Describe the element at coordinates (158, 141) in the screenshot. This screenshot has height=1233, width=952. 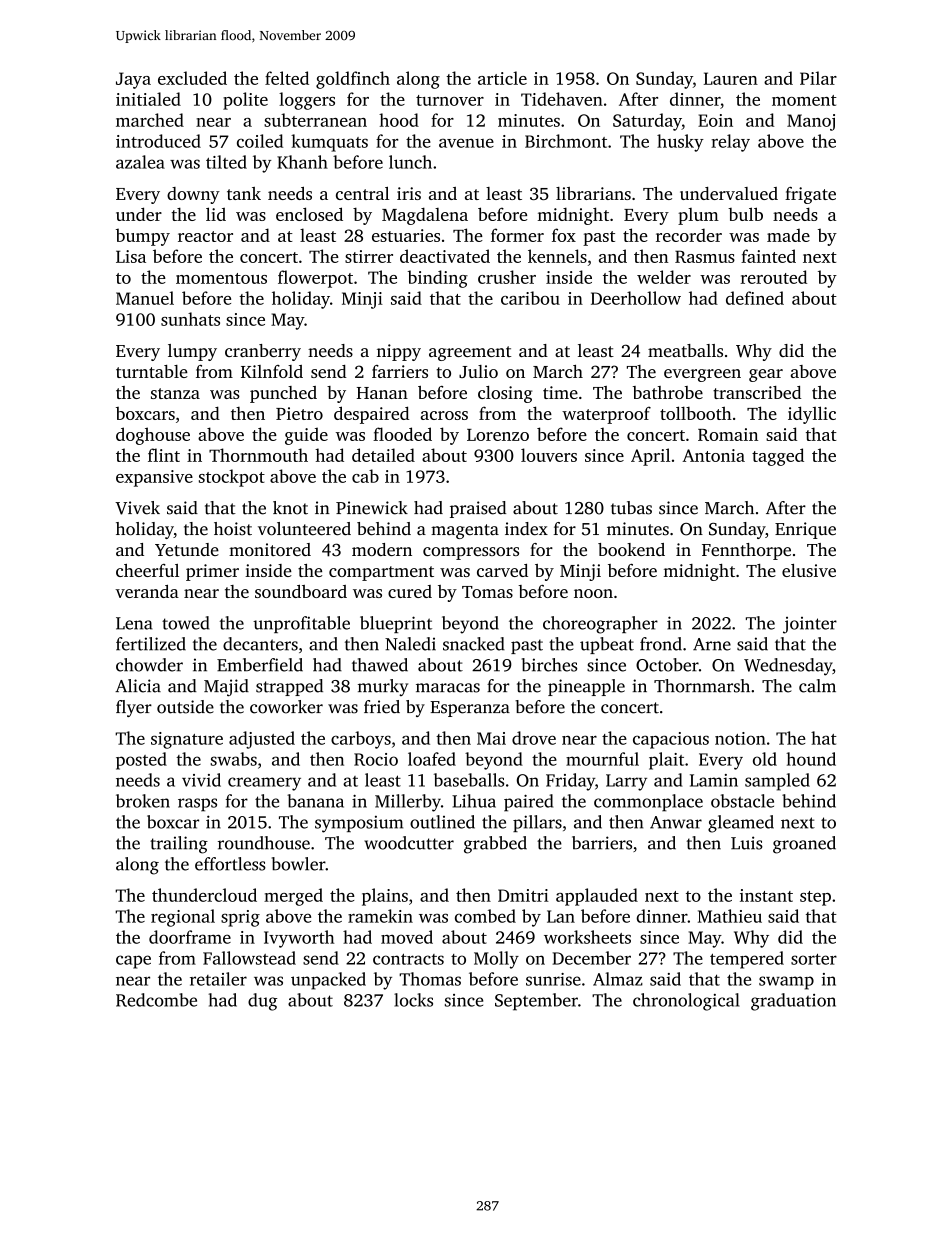
I see `introduced` at that location.
